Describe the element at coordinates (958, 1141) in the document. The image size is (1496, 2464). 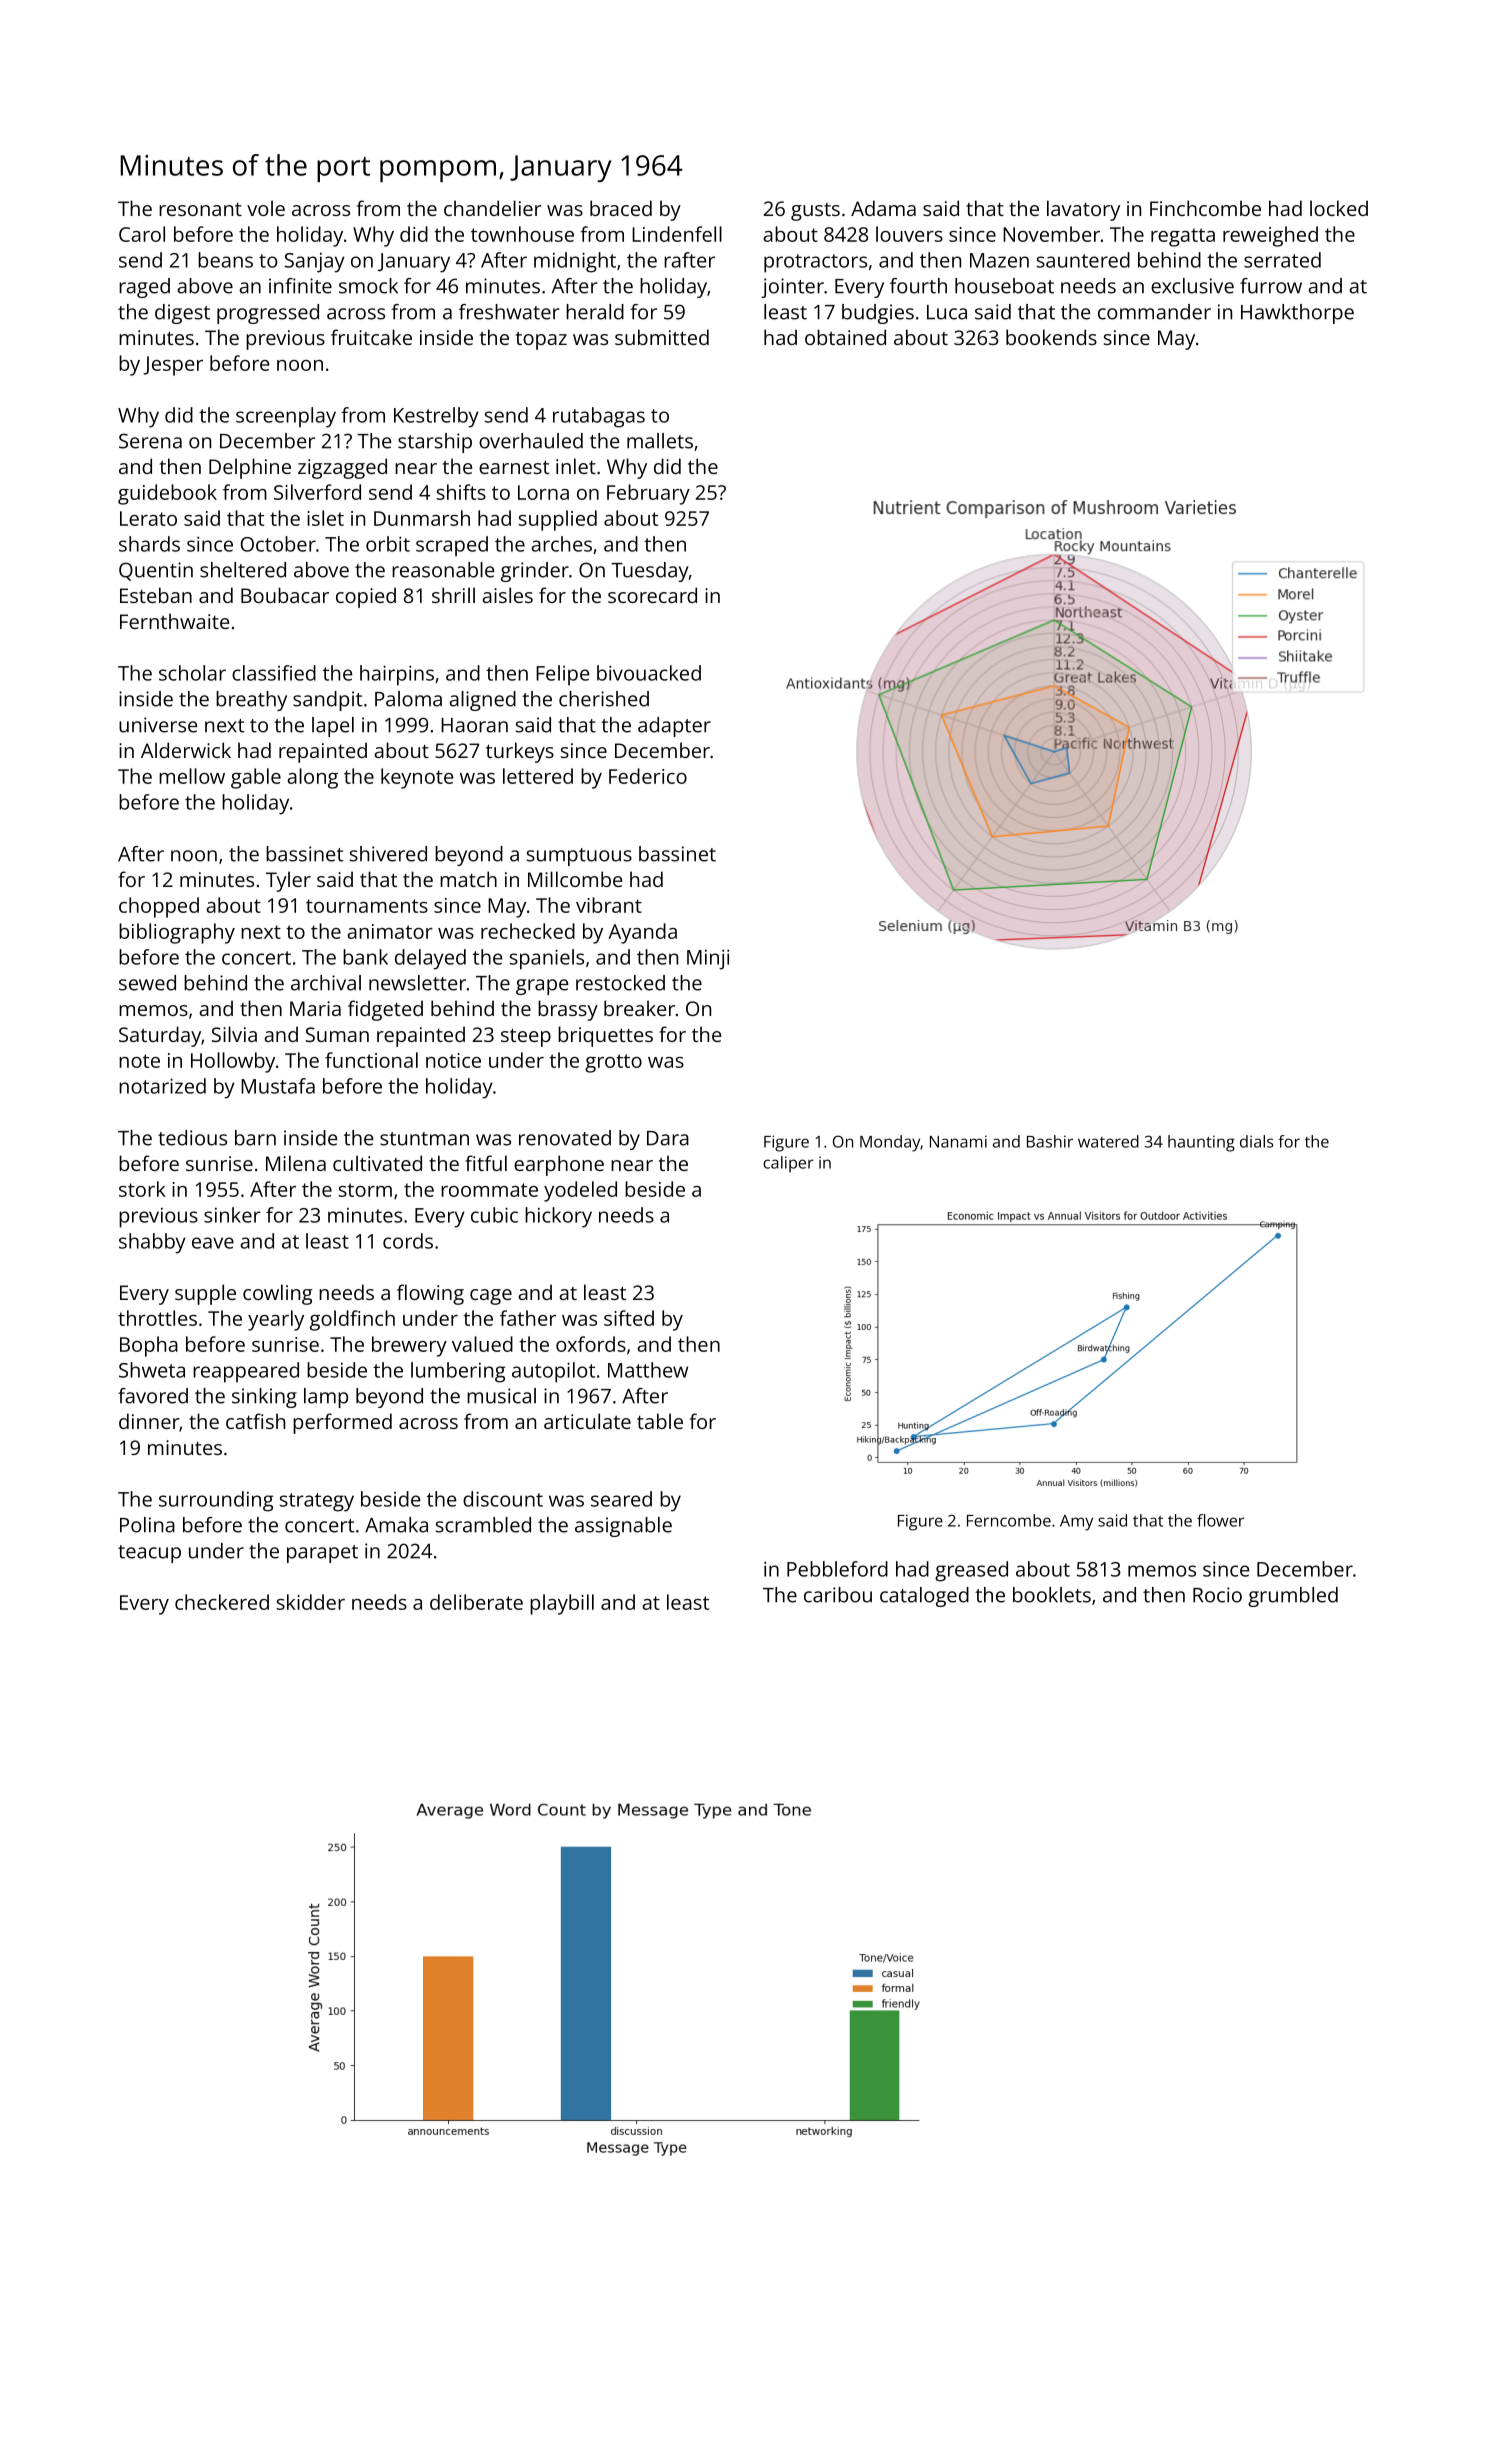
I see `Nanami` at that location.
